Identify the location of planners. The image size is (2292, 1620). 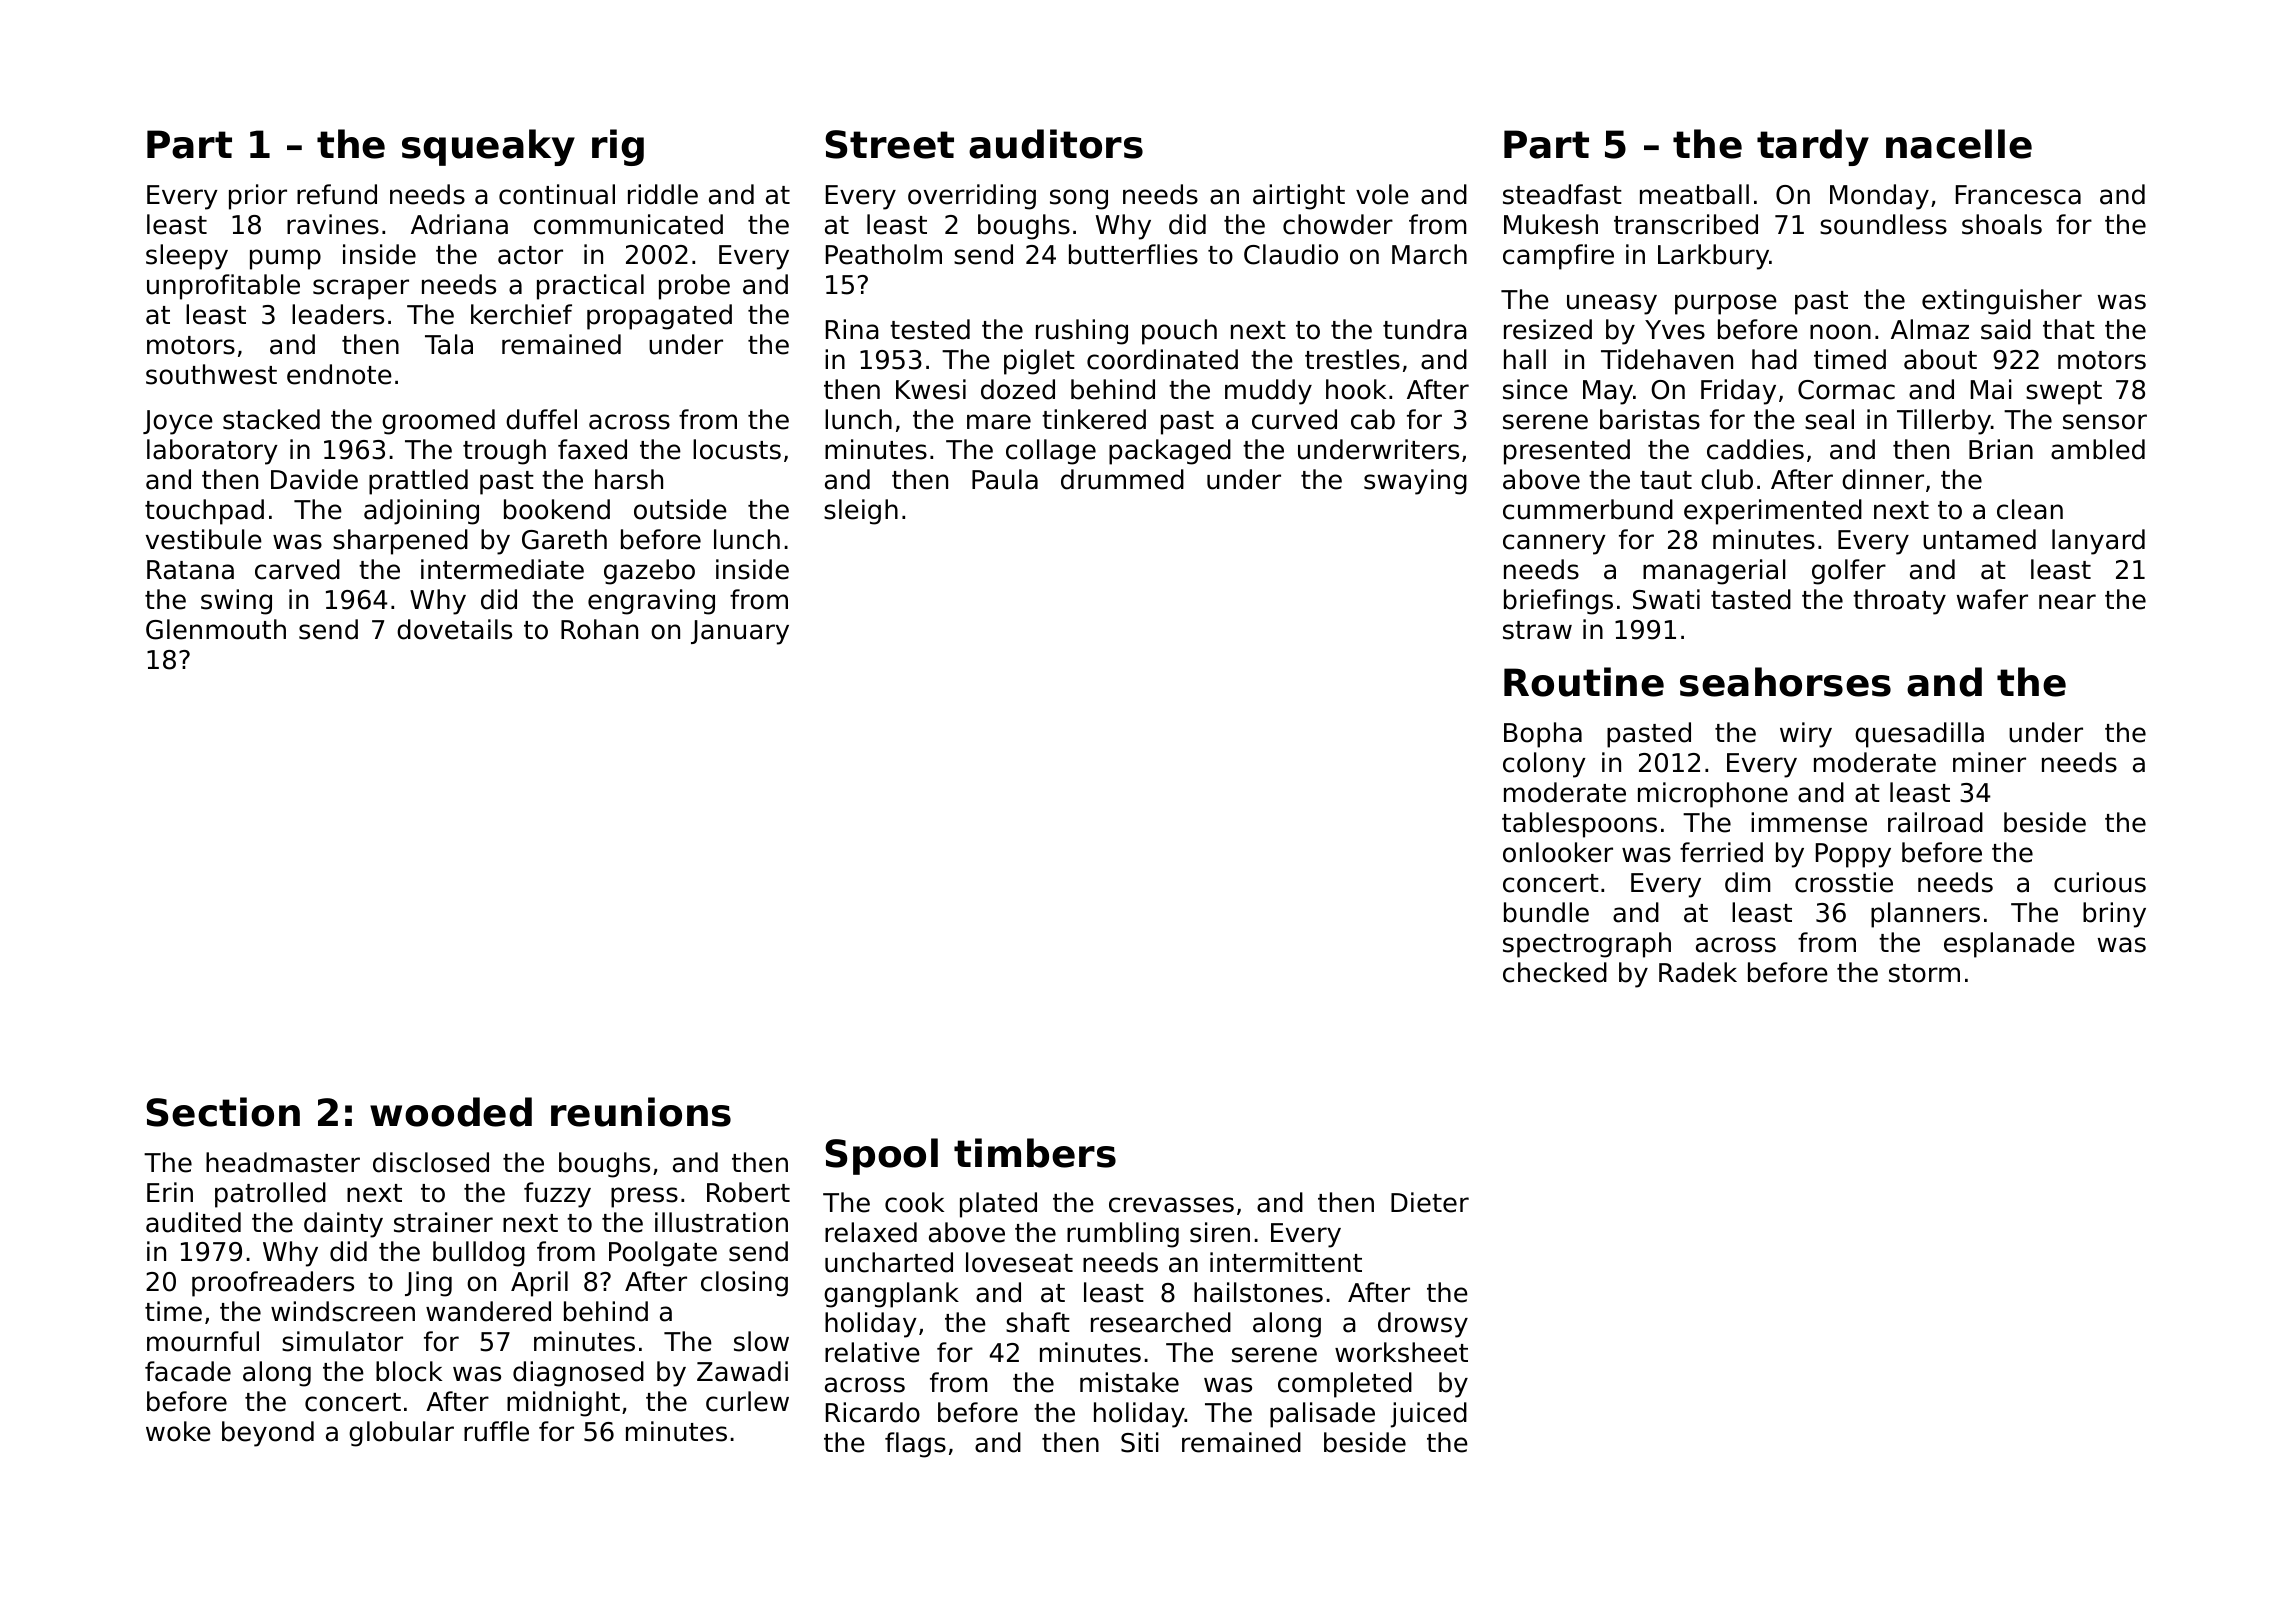
(1925, 915).
